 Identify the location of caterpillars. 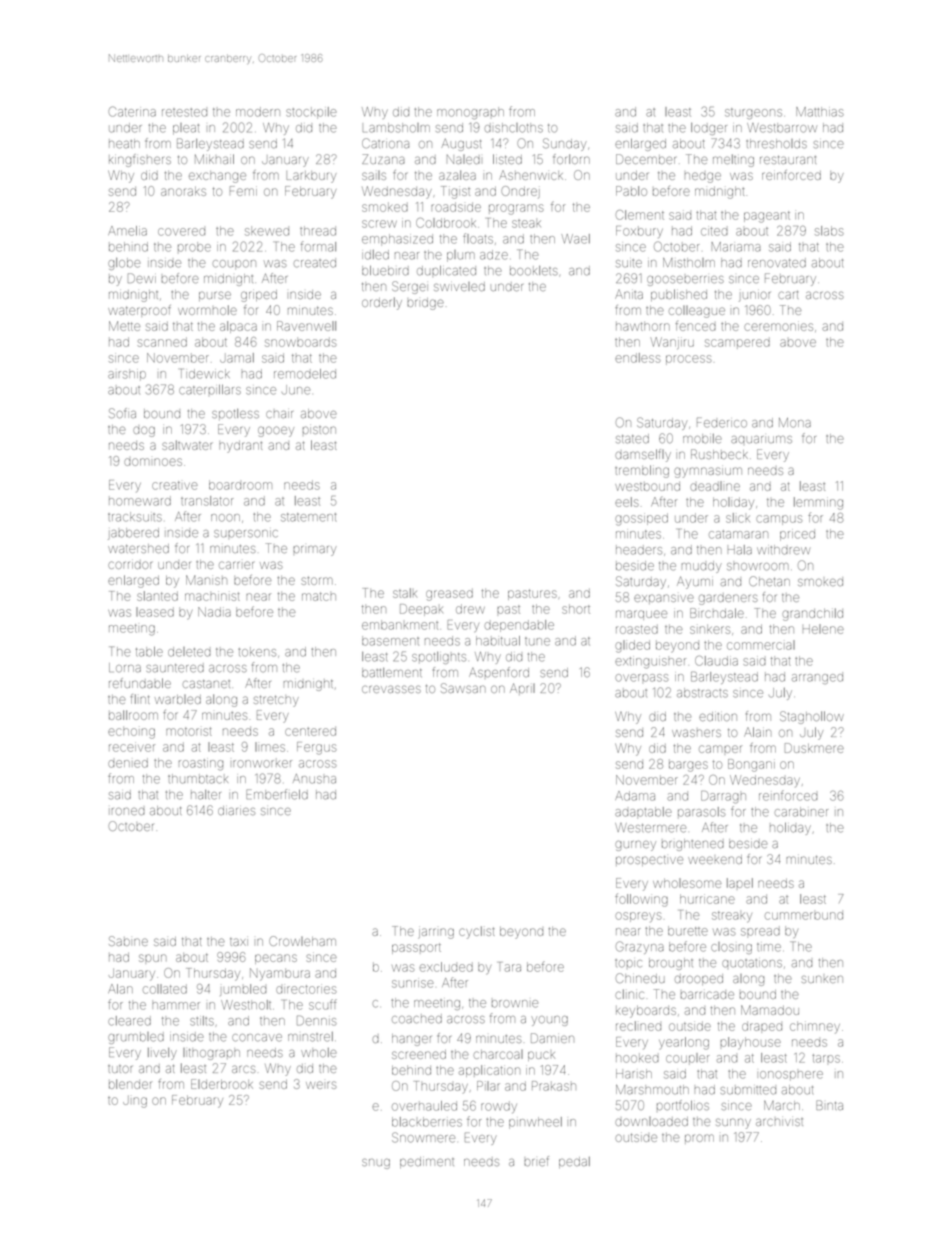
(210, 390).
